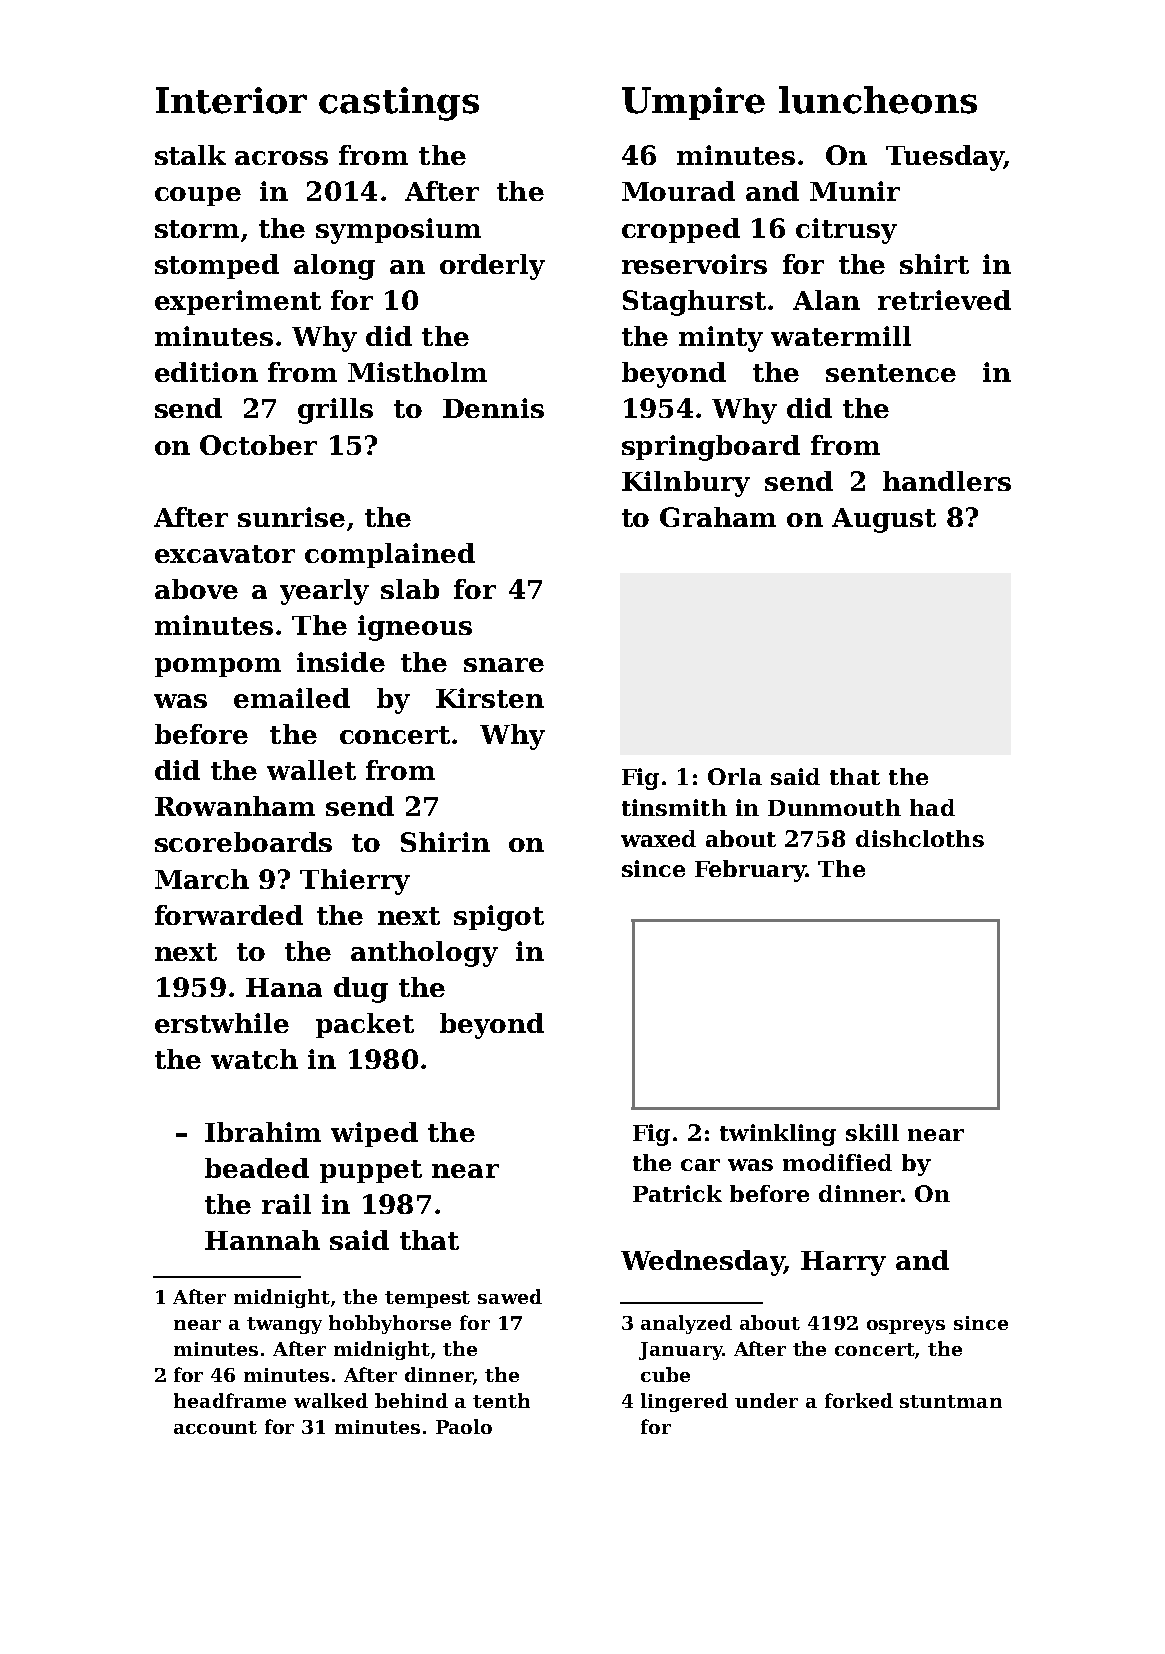  What do you see at coordinates (878, 100) in the screenshot?
I see `luncheons` at bounding box center [878, 100].
